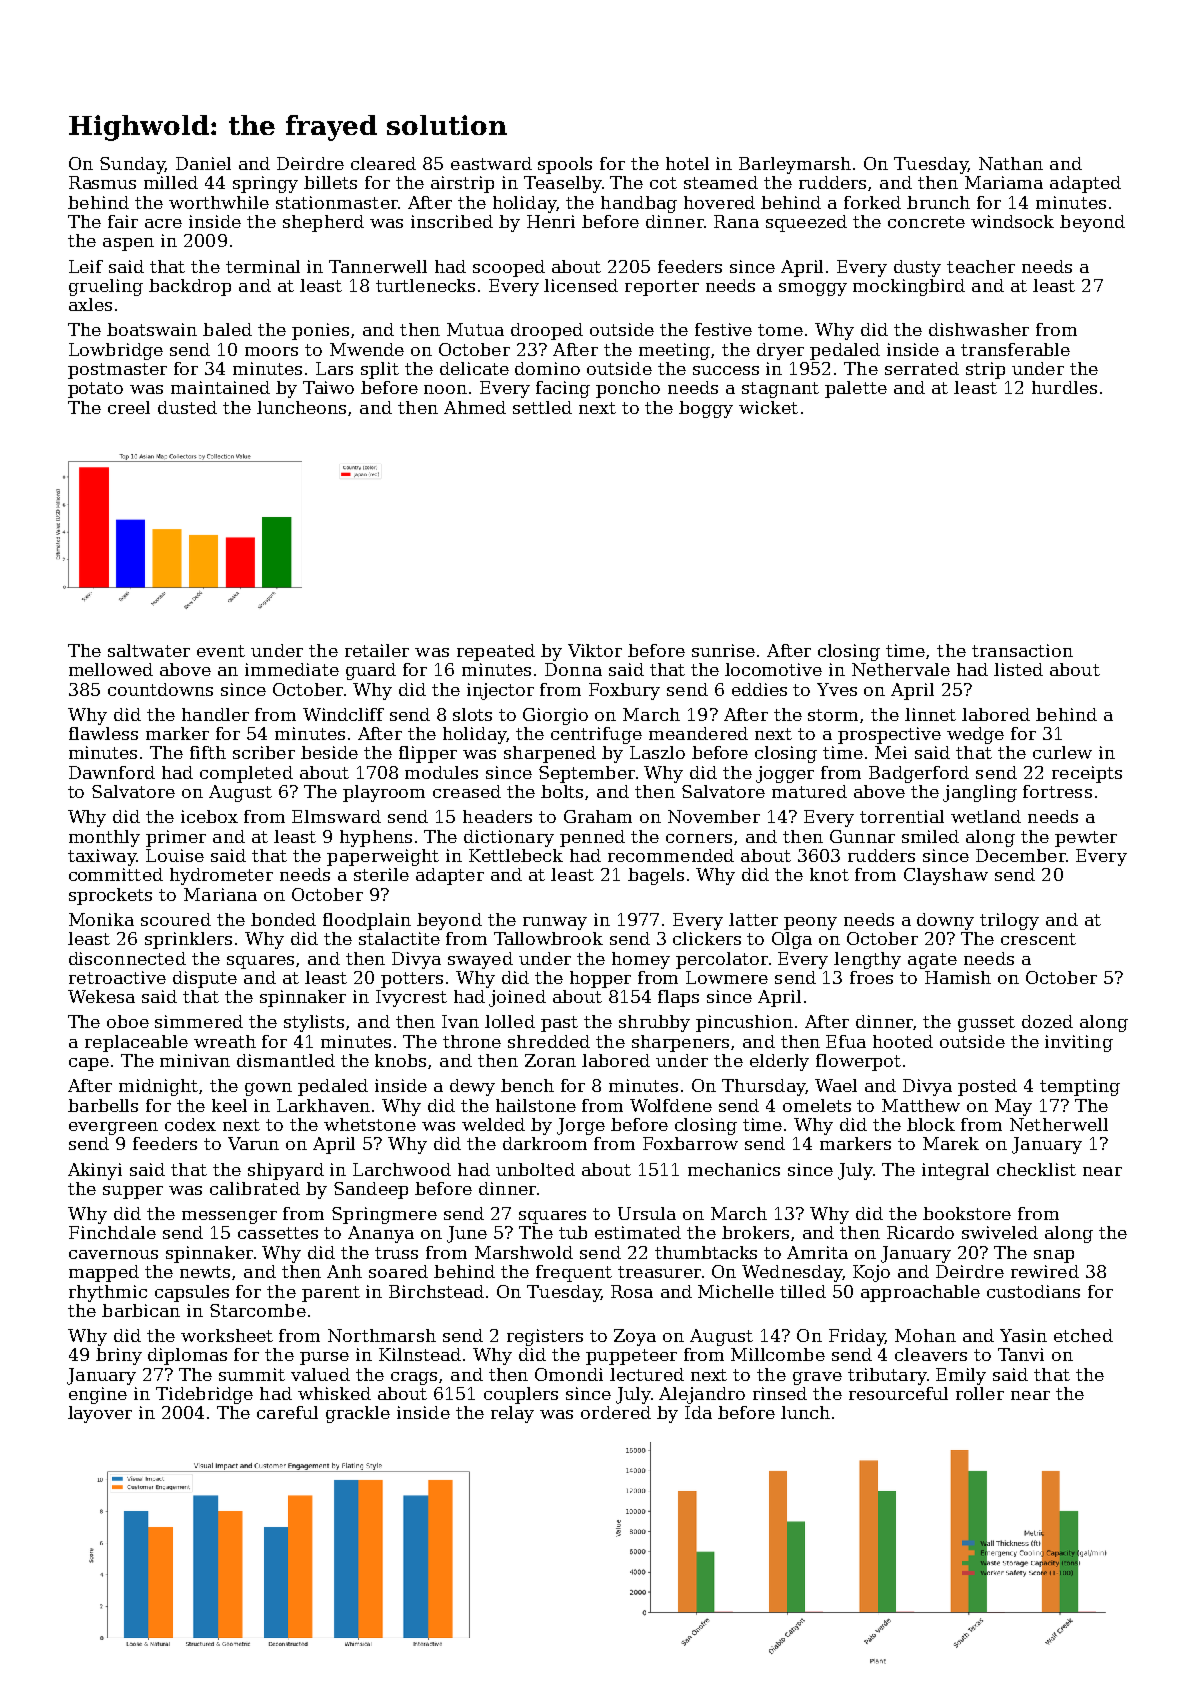  Describe the element at coordinates (100, 1414) in the page. I see `layover` at that location.
